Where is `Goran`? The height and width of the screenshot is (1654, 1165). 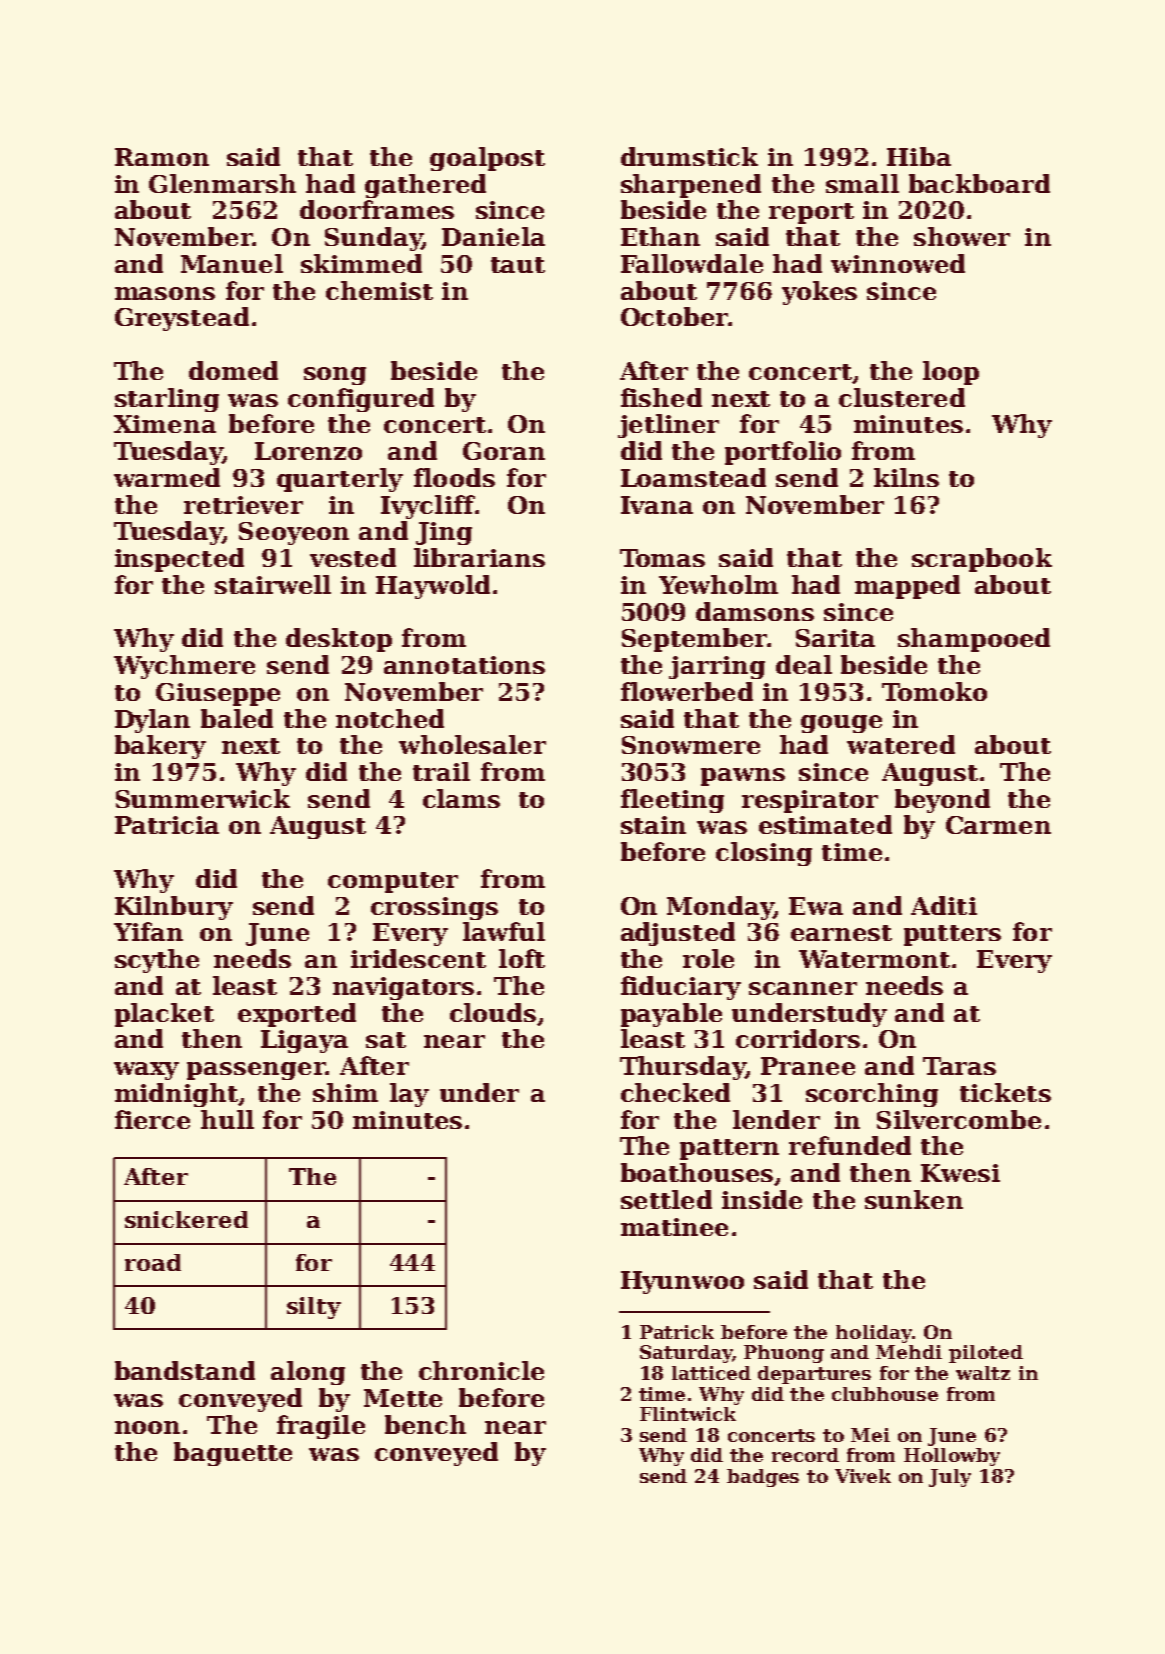 Goran is located at coordinates (504, 451).
